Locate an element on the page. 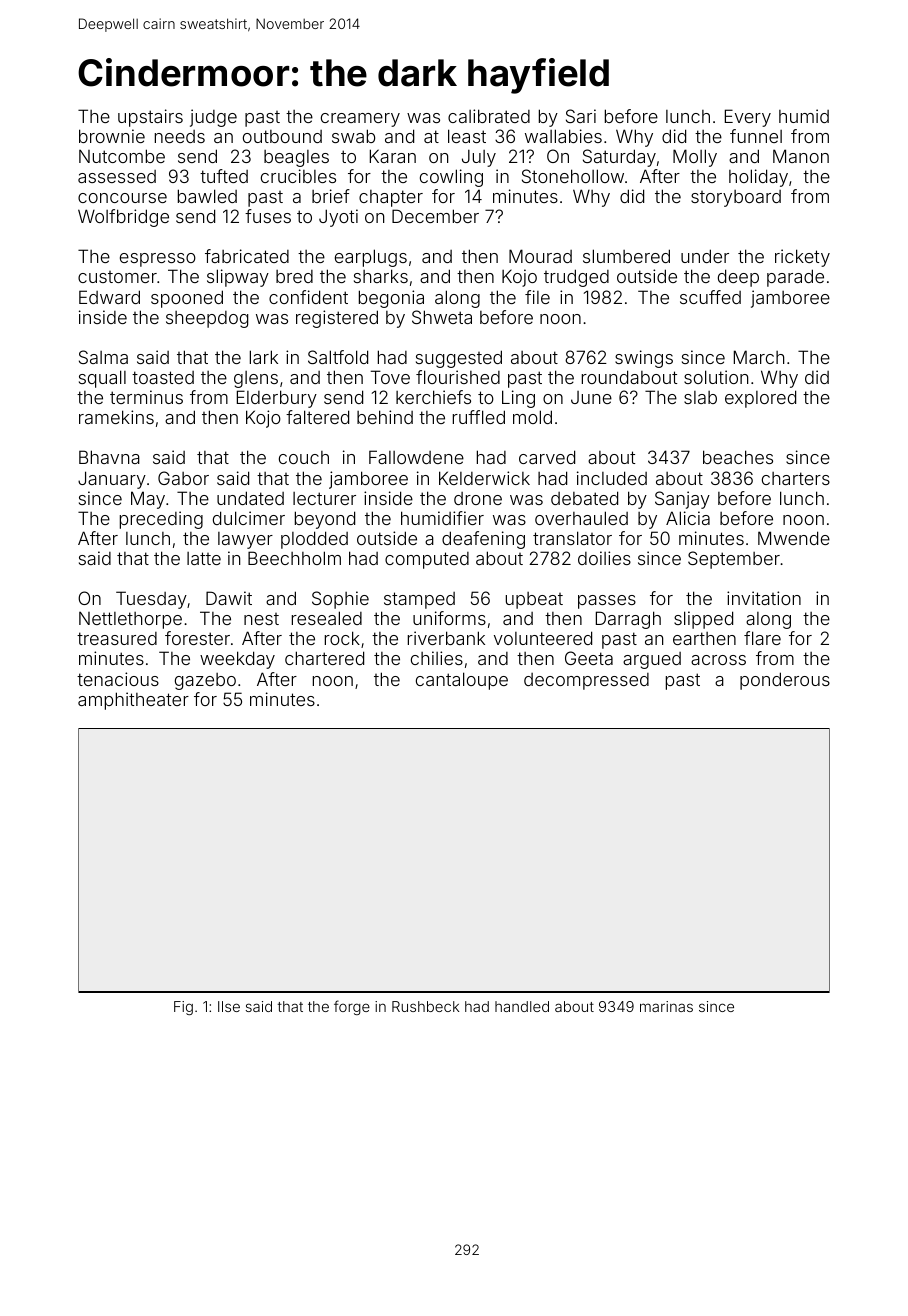 The image size is (908, 1316). upstairs is located at coordinates (150, 118).
